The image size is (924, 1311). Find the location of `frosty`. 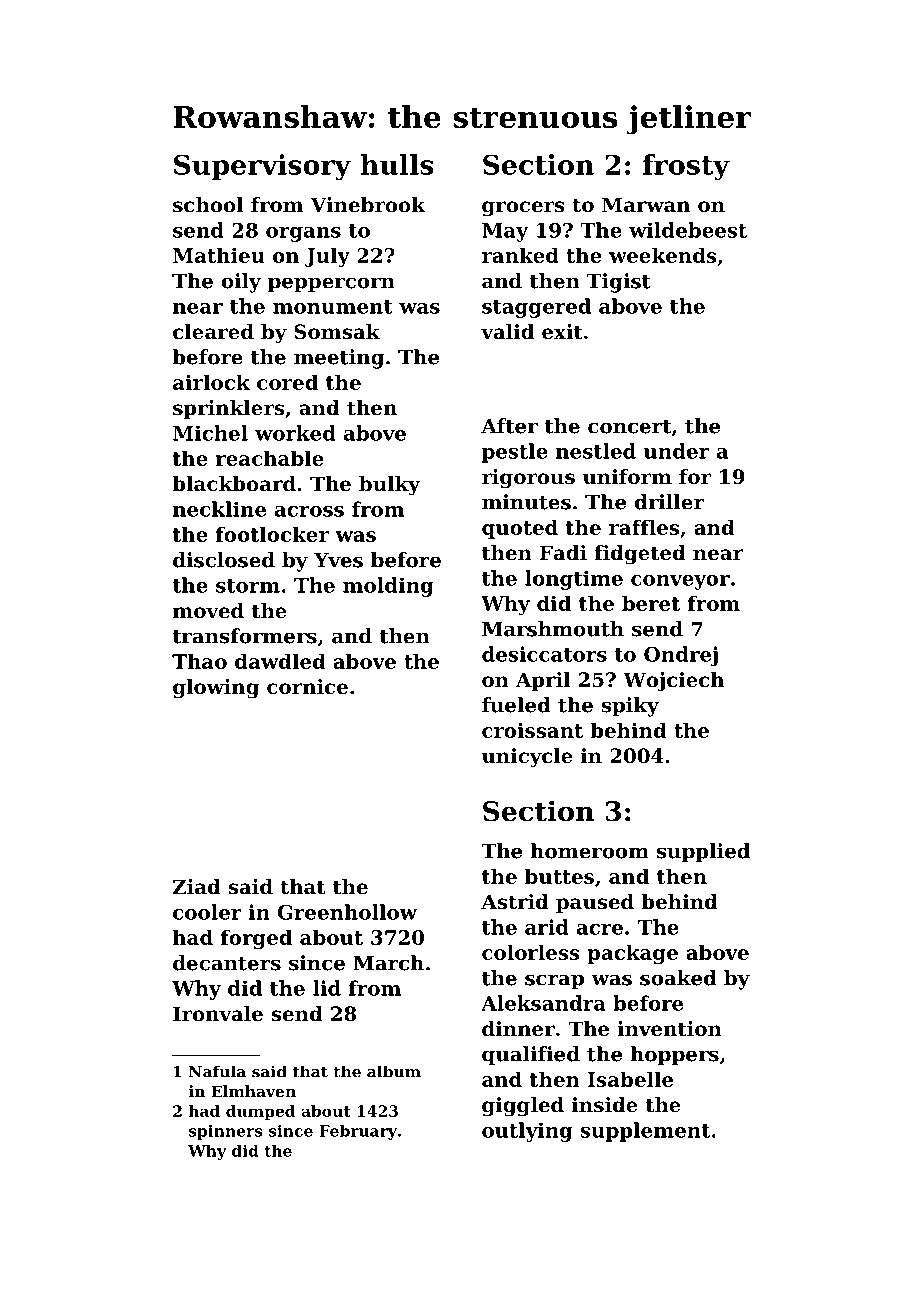

frosty is located at coordinates (686, 167).
